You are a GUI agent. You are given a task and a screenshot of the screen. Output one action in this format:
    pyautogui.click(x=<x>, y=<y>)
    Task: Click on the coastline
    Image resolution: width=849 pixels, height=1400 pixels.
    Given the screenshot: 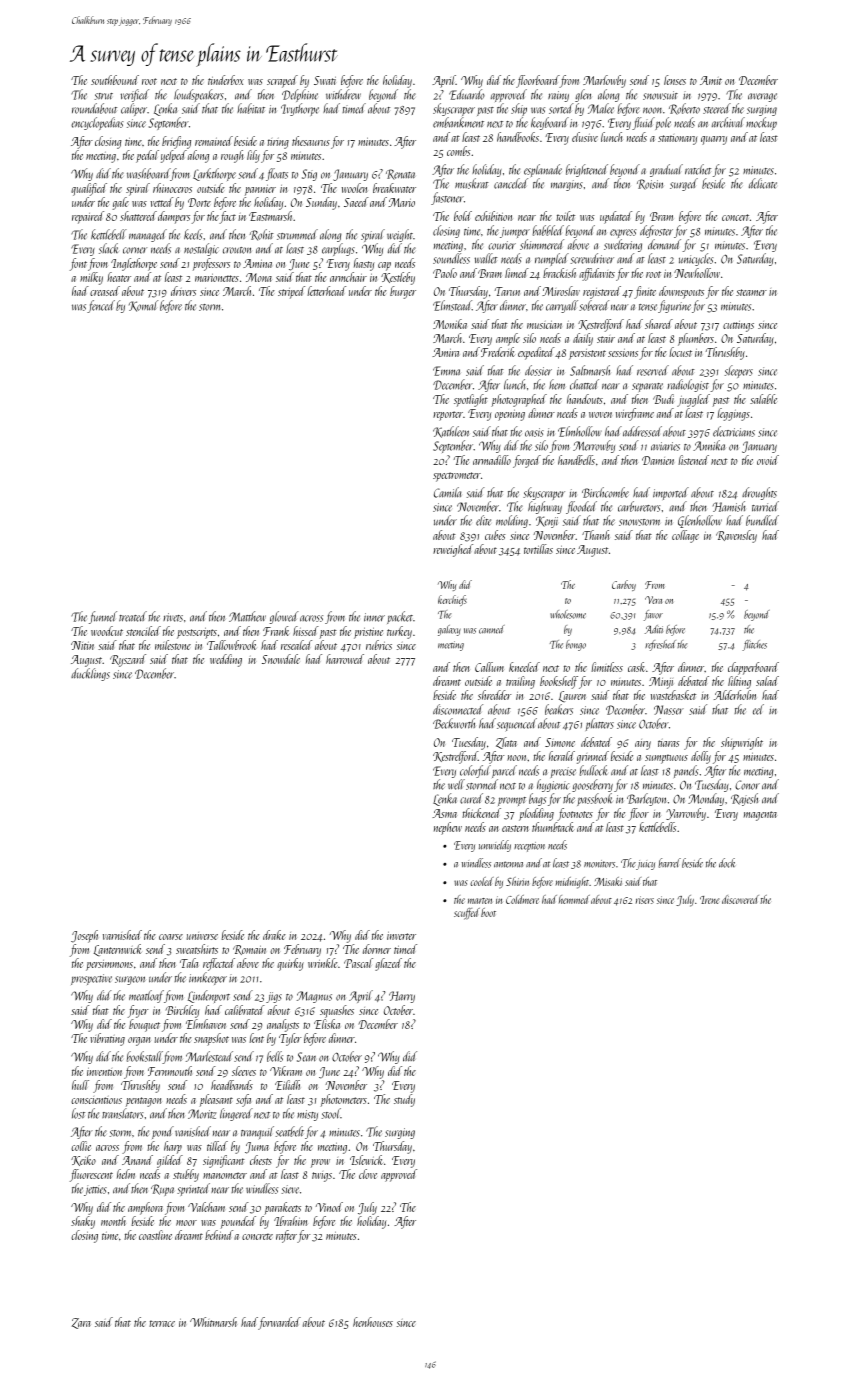 What is the action you would take?
    pyautogui.click(x=155, y=1235)
